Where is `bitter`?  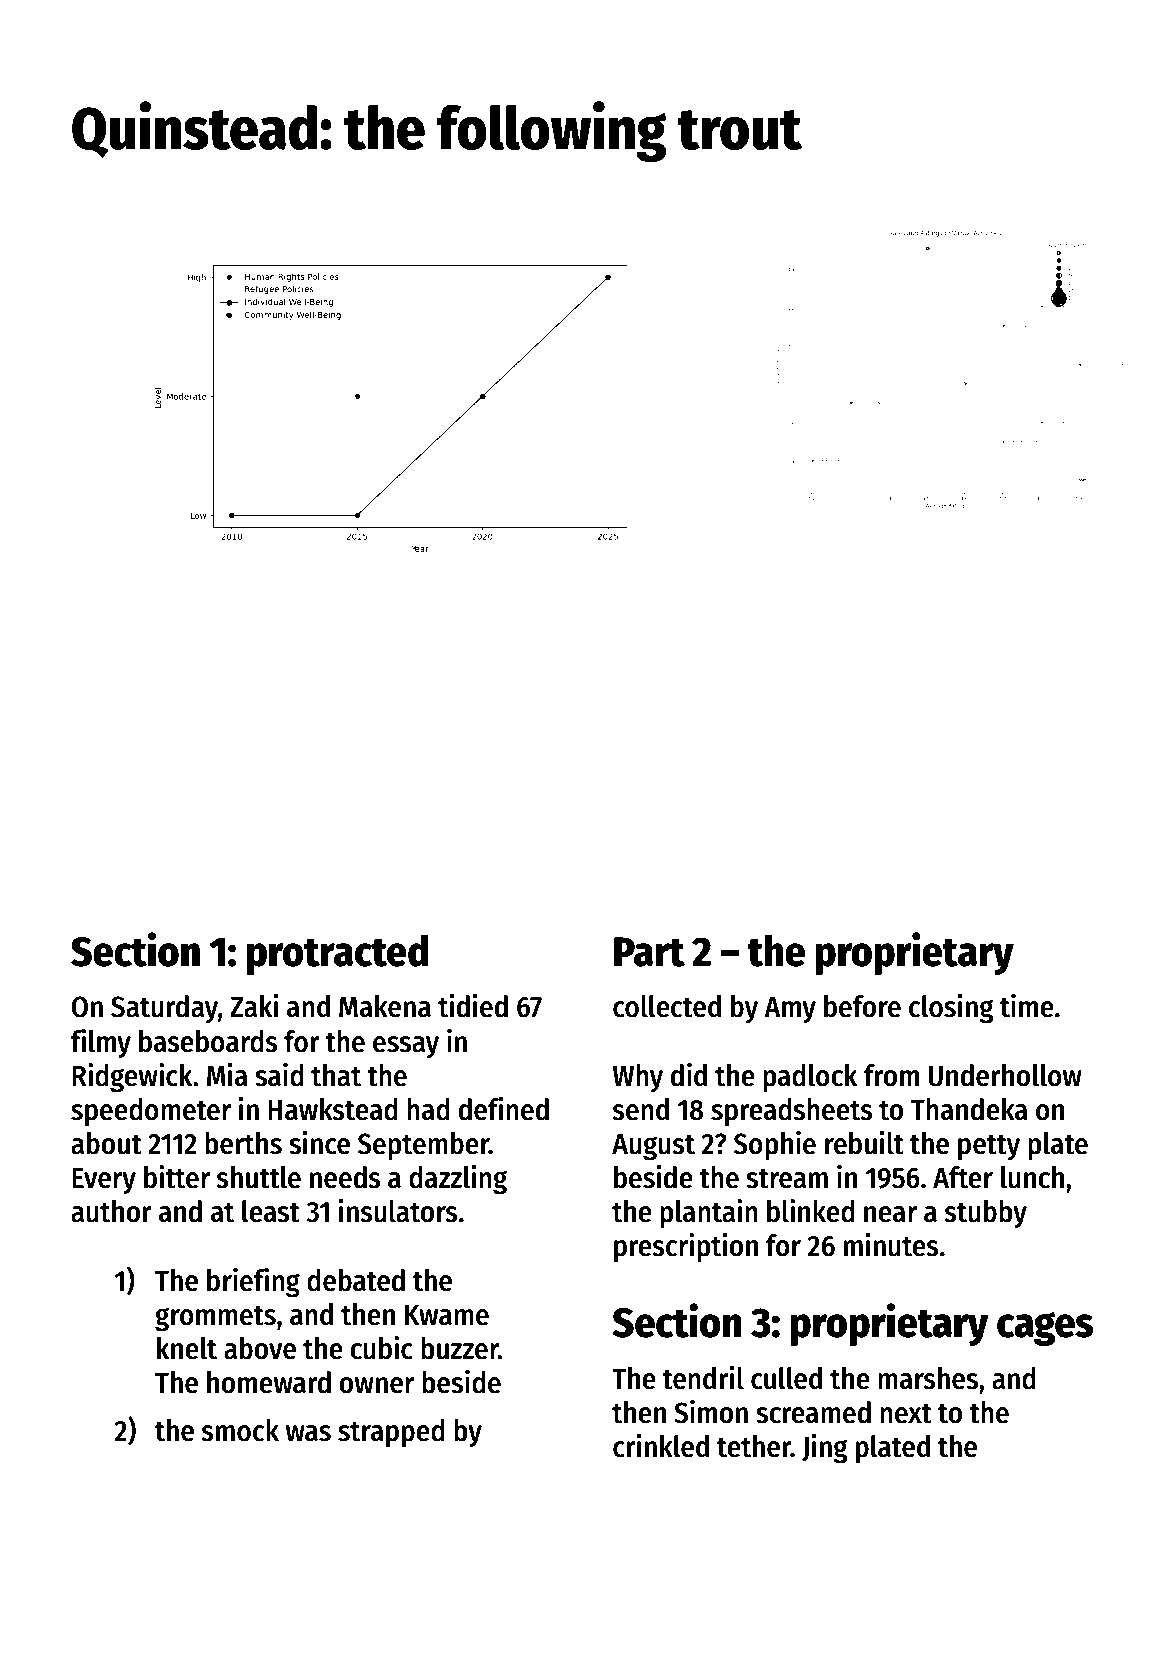 bitter is located at coordinates (177, 1177).
